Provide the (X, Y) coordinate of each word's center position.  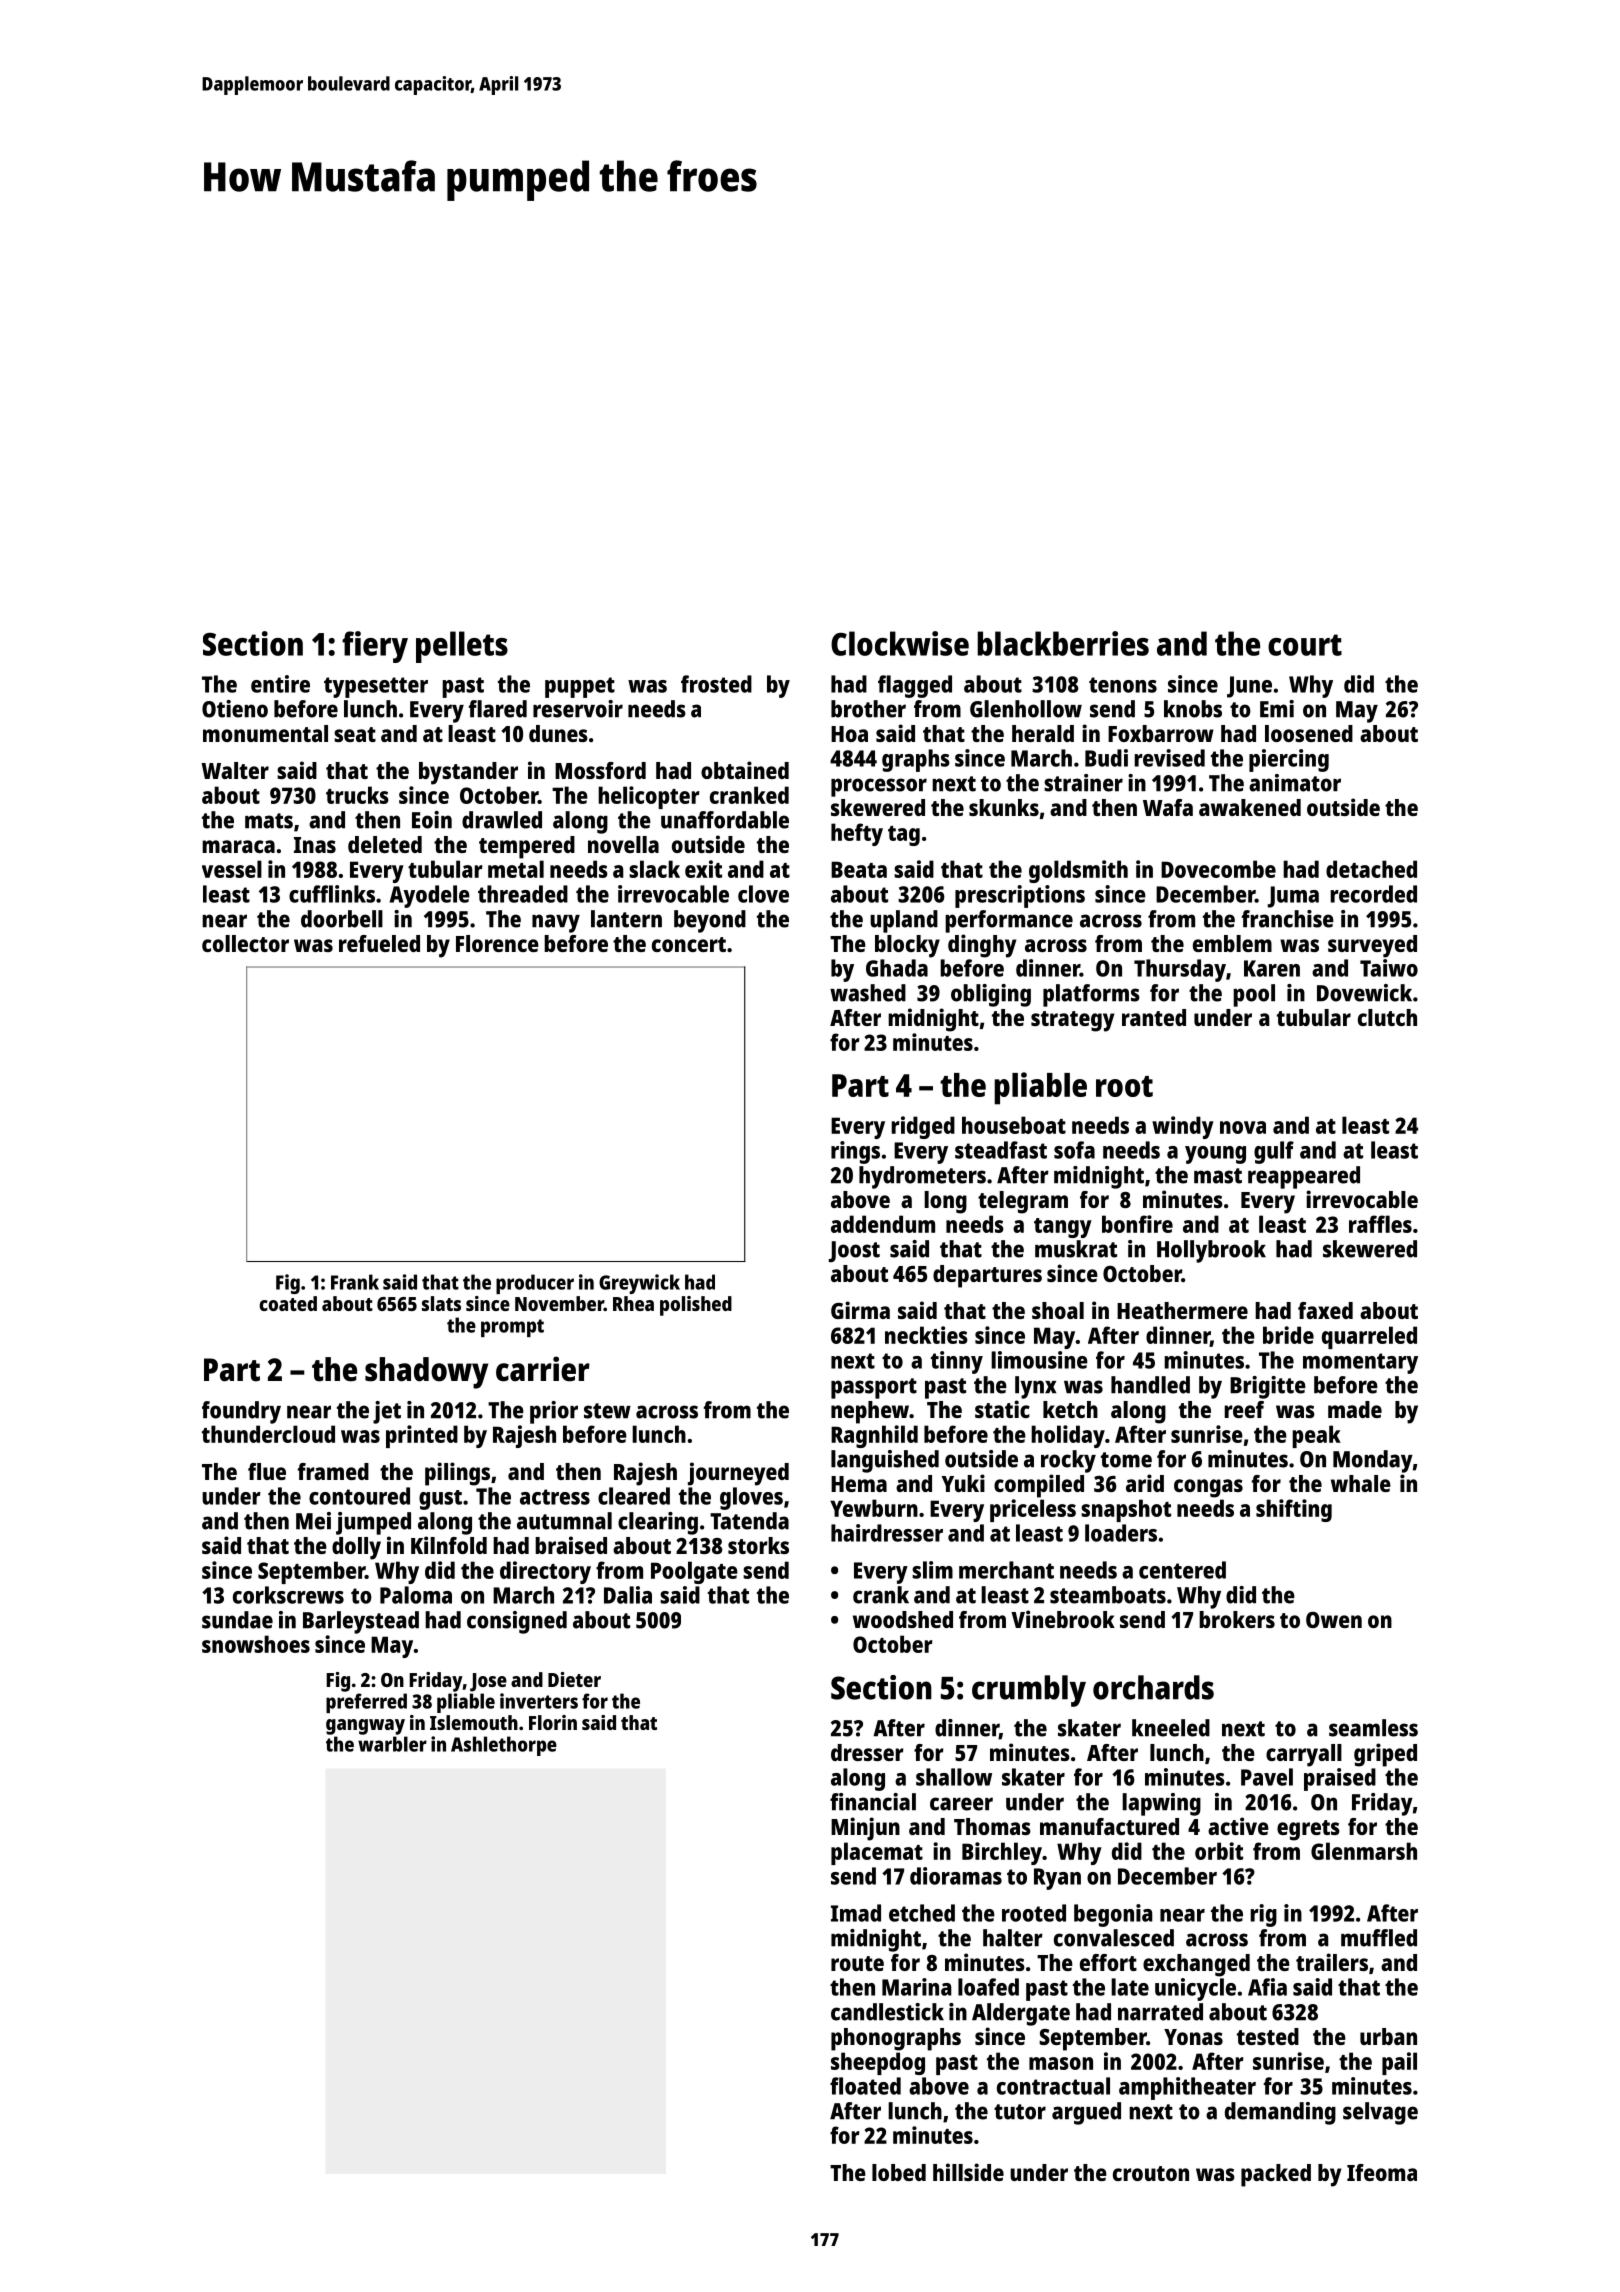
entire (280, 684)
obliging (991, 995)
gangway (365, 1727)
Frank (355, 1282)
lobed (899, 2172)
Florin (553, 1722)
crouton (1151, 2173)
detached (1371, 869)
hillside (968, 2172)
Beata (859, 869)
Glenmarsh (1364, 1851)
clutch (1387, 1017)
